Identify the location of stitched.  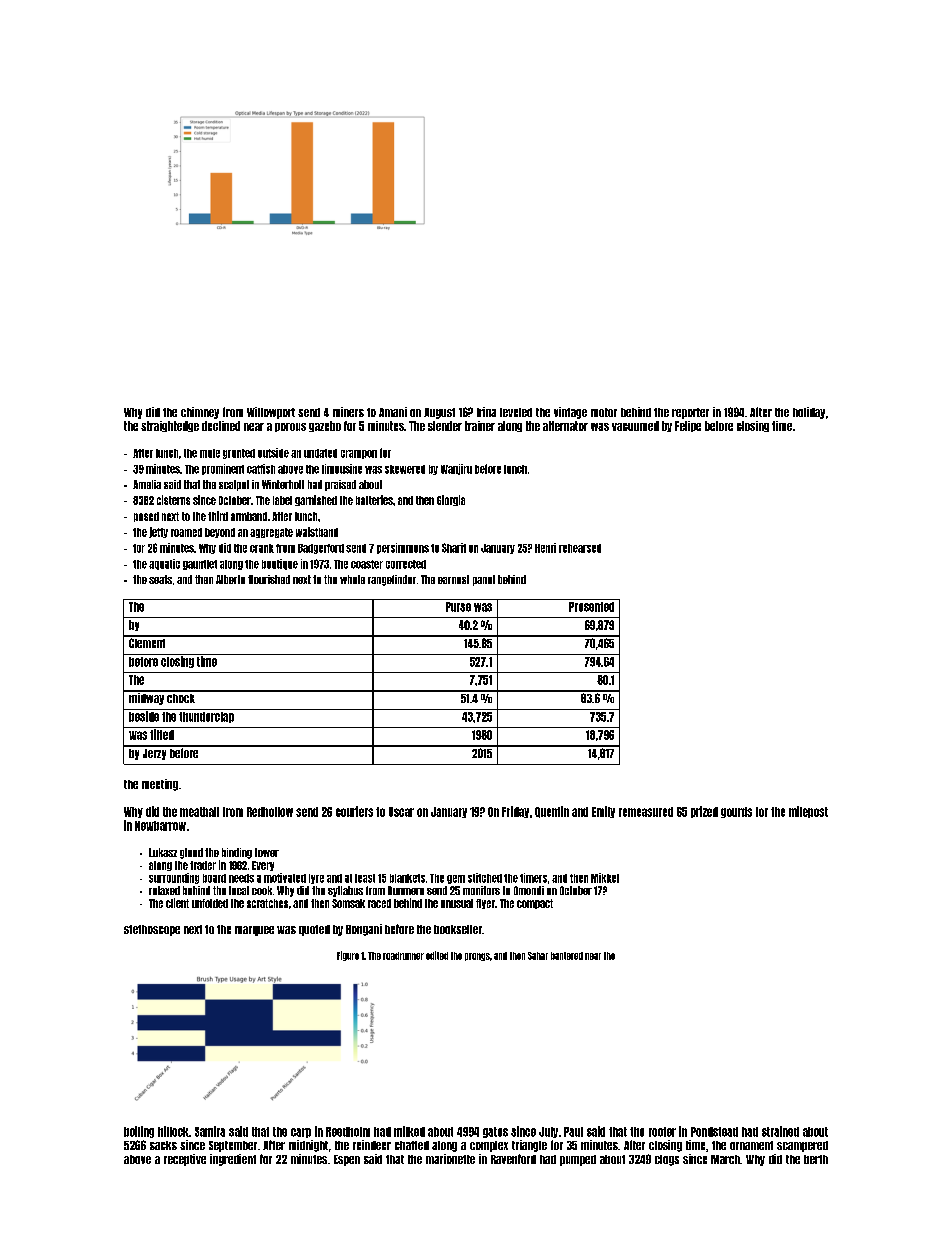
(485, 878).
